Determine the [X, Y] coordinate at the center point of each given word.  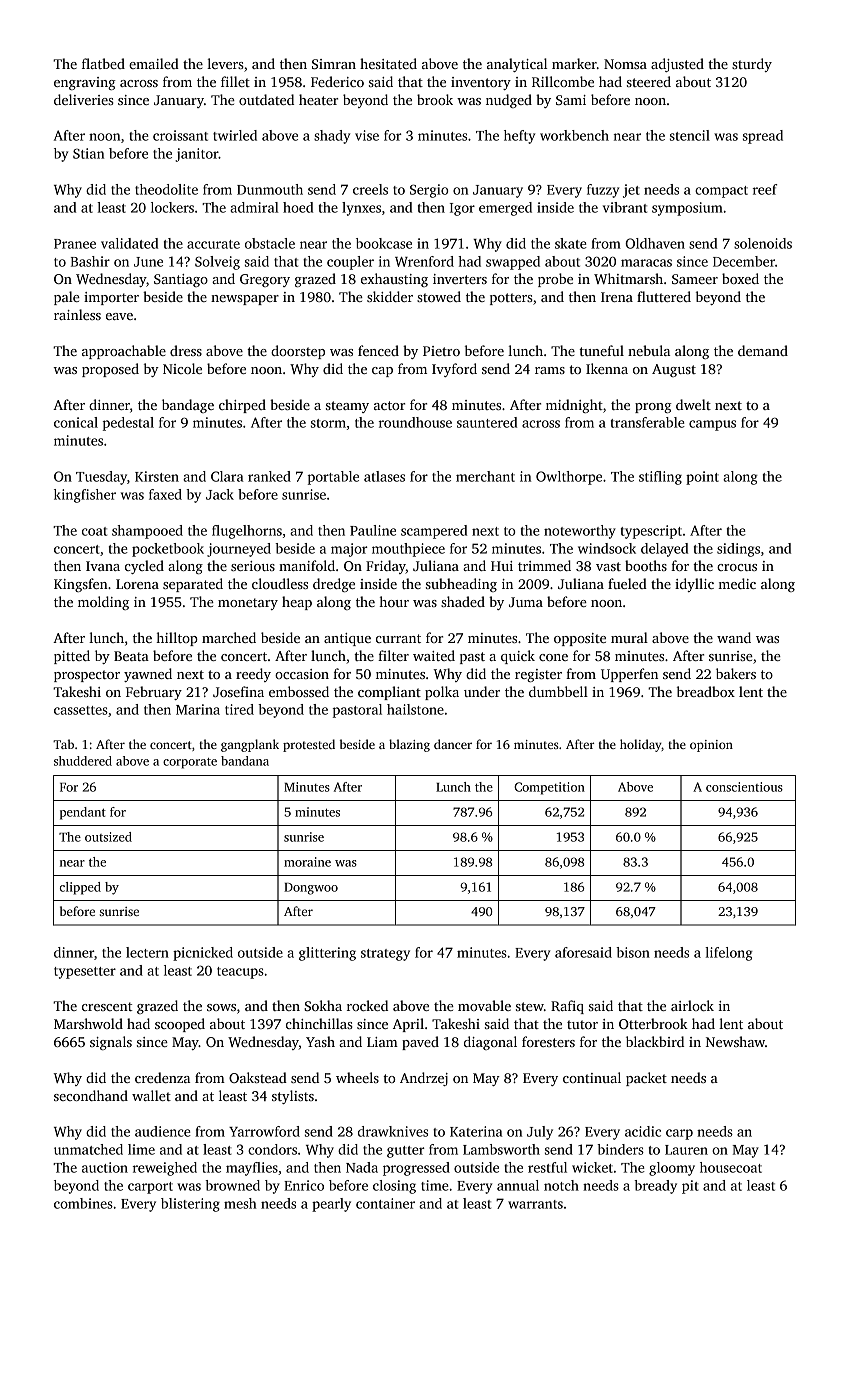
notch [561, 1185]
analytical [517, 65]
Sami [571, 100]
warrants [535, 1204]
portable [333, 478]
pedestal [128, 424]
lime [141, 1149]
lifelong [729, 954]
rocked [367, 1005]
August [674, 370]
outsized [108, 837]
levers [225, 63]
